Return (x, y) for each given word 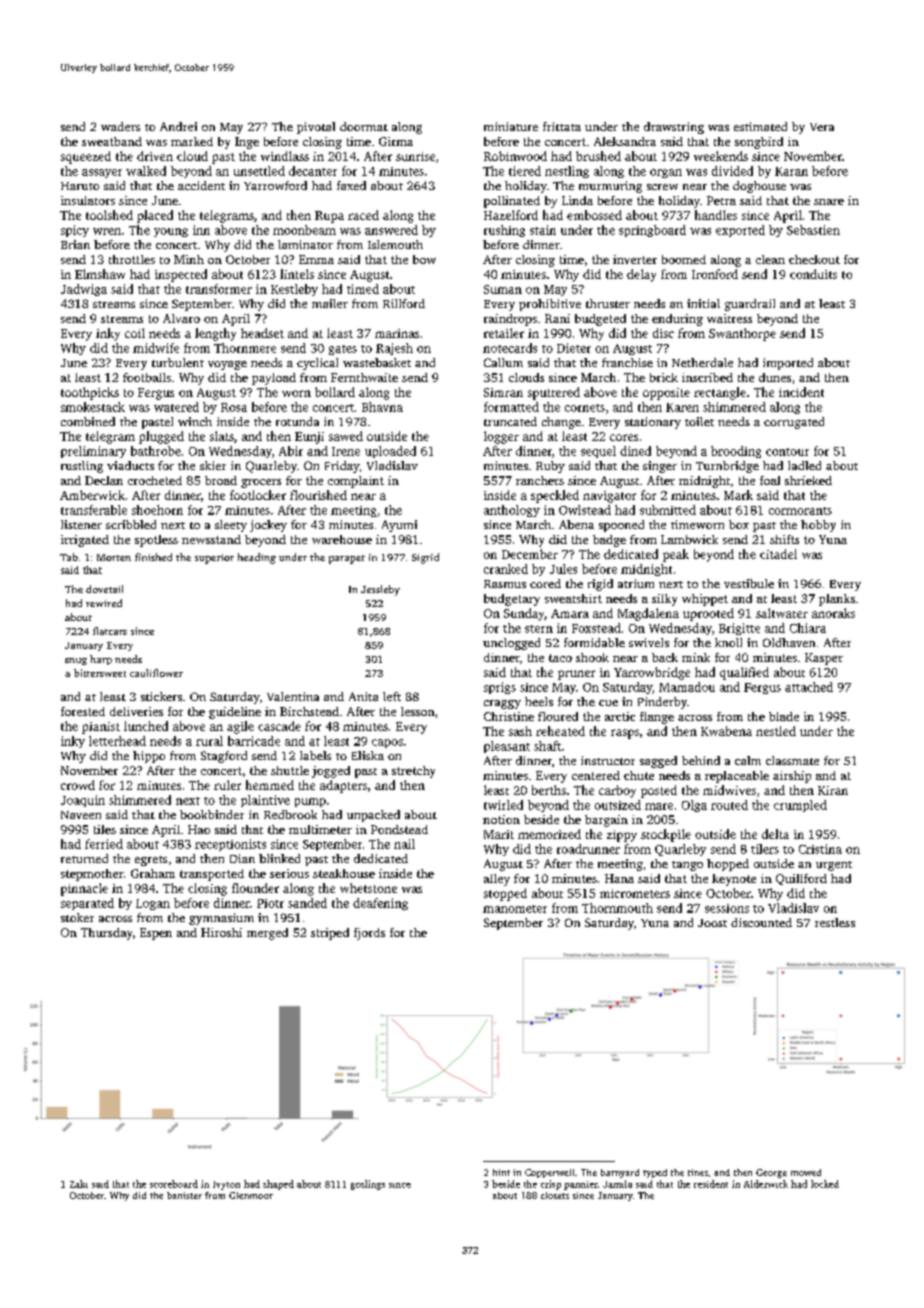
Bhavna (382, 407)
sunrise (415, 156)
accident (201, 185)
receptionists (230, 845)
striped (330, 934)
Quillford (801, 879)
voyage (227, 365)
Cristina (820, 849)
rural (209, 741)
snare (829, 202)
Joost (712, 923)
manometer (515, 909)
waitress (729, 318)
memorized (549, 834)
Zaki (79, 1184)
